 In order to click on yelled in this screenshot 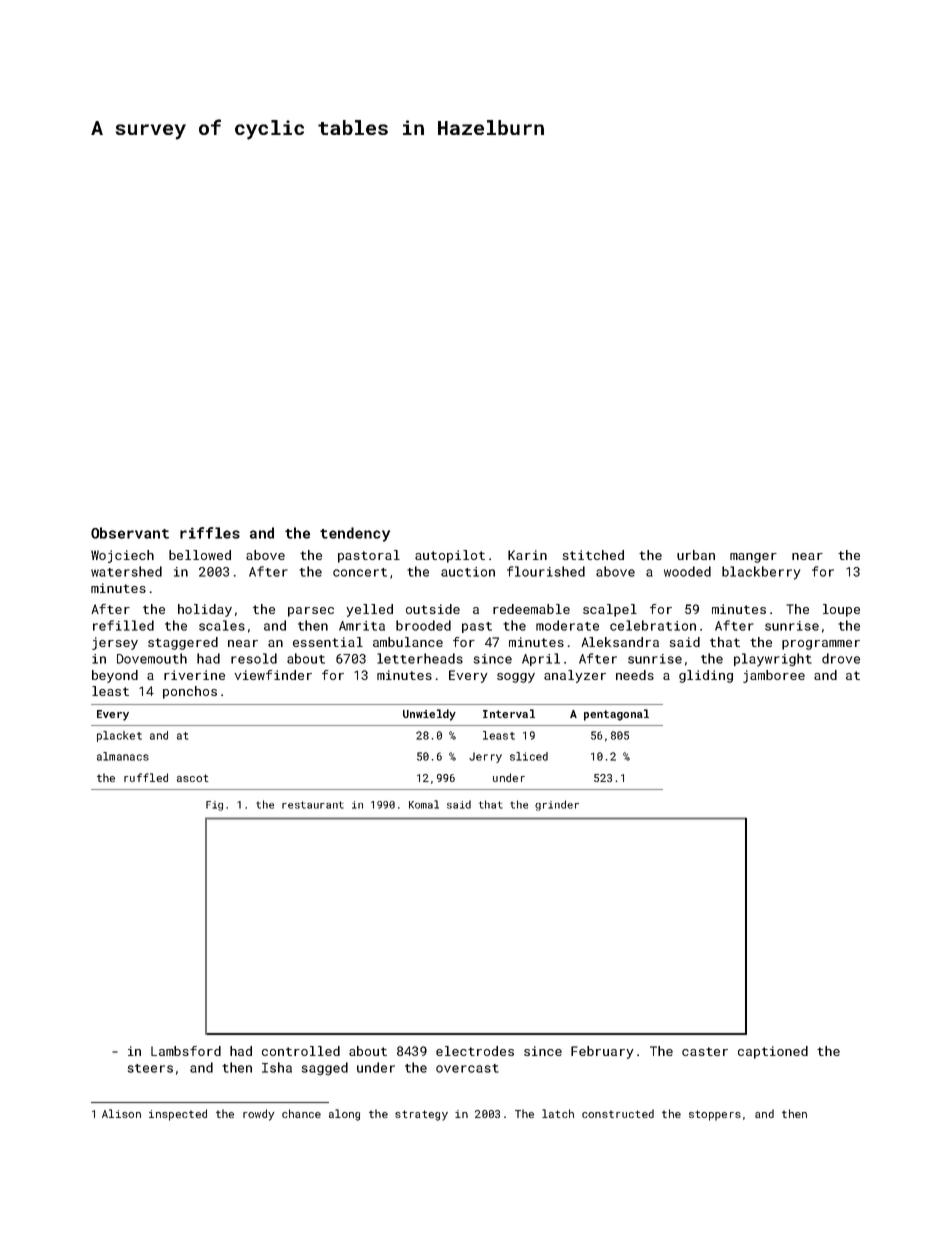, I will do `click(369, 610)`.
